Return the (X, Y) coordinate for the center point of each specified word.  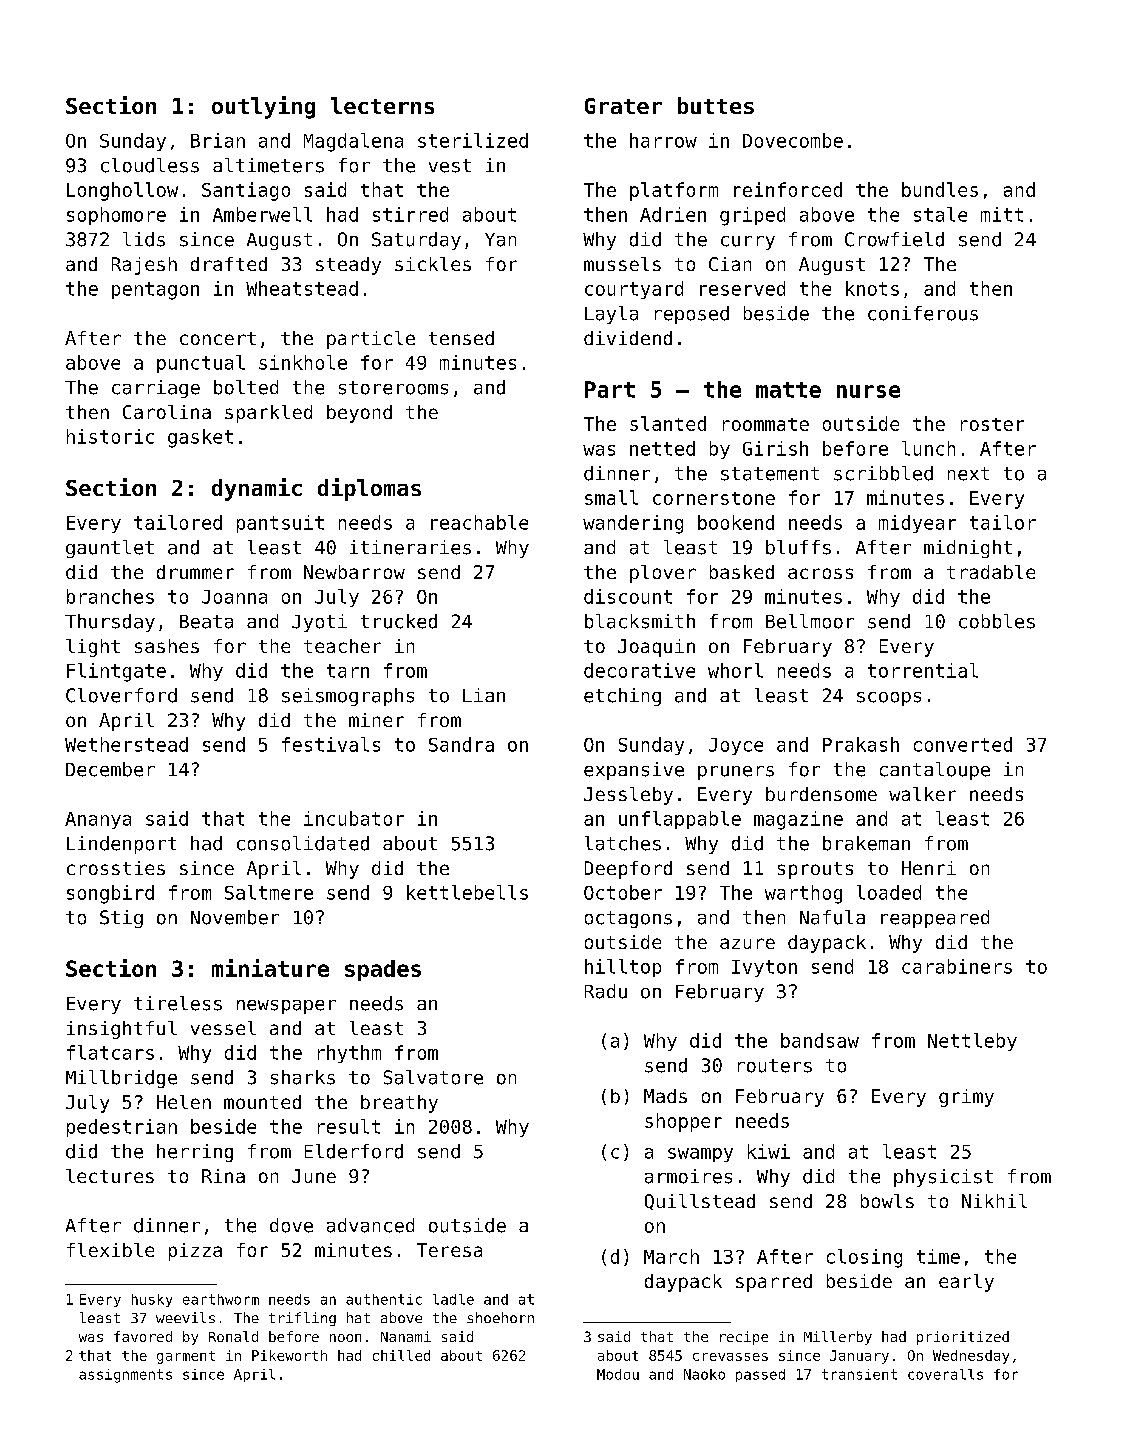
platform (674, 191)
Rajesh (144, 266)
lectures (110, 1176)
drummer (195, 572)
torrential (923, 670)
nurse (868, 391)
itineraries (410, 547)
